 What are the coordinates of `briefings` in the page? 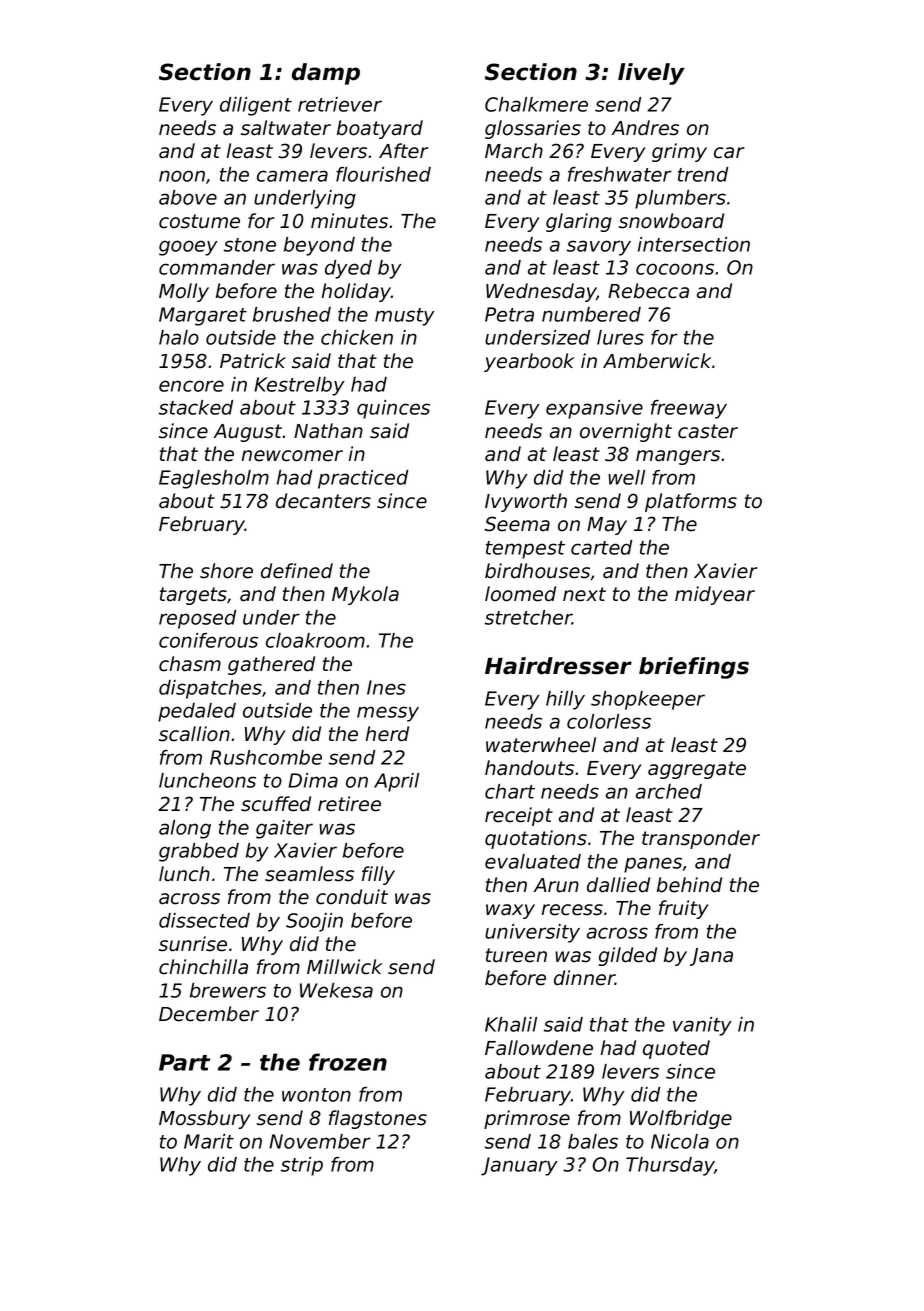 It's located at (694, 668).
